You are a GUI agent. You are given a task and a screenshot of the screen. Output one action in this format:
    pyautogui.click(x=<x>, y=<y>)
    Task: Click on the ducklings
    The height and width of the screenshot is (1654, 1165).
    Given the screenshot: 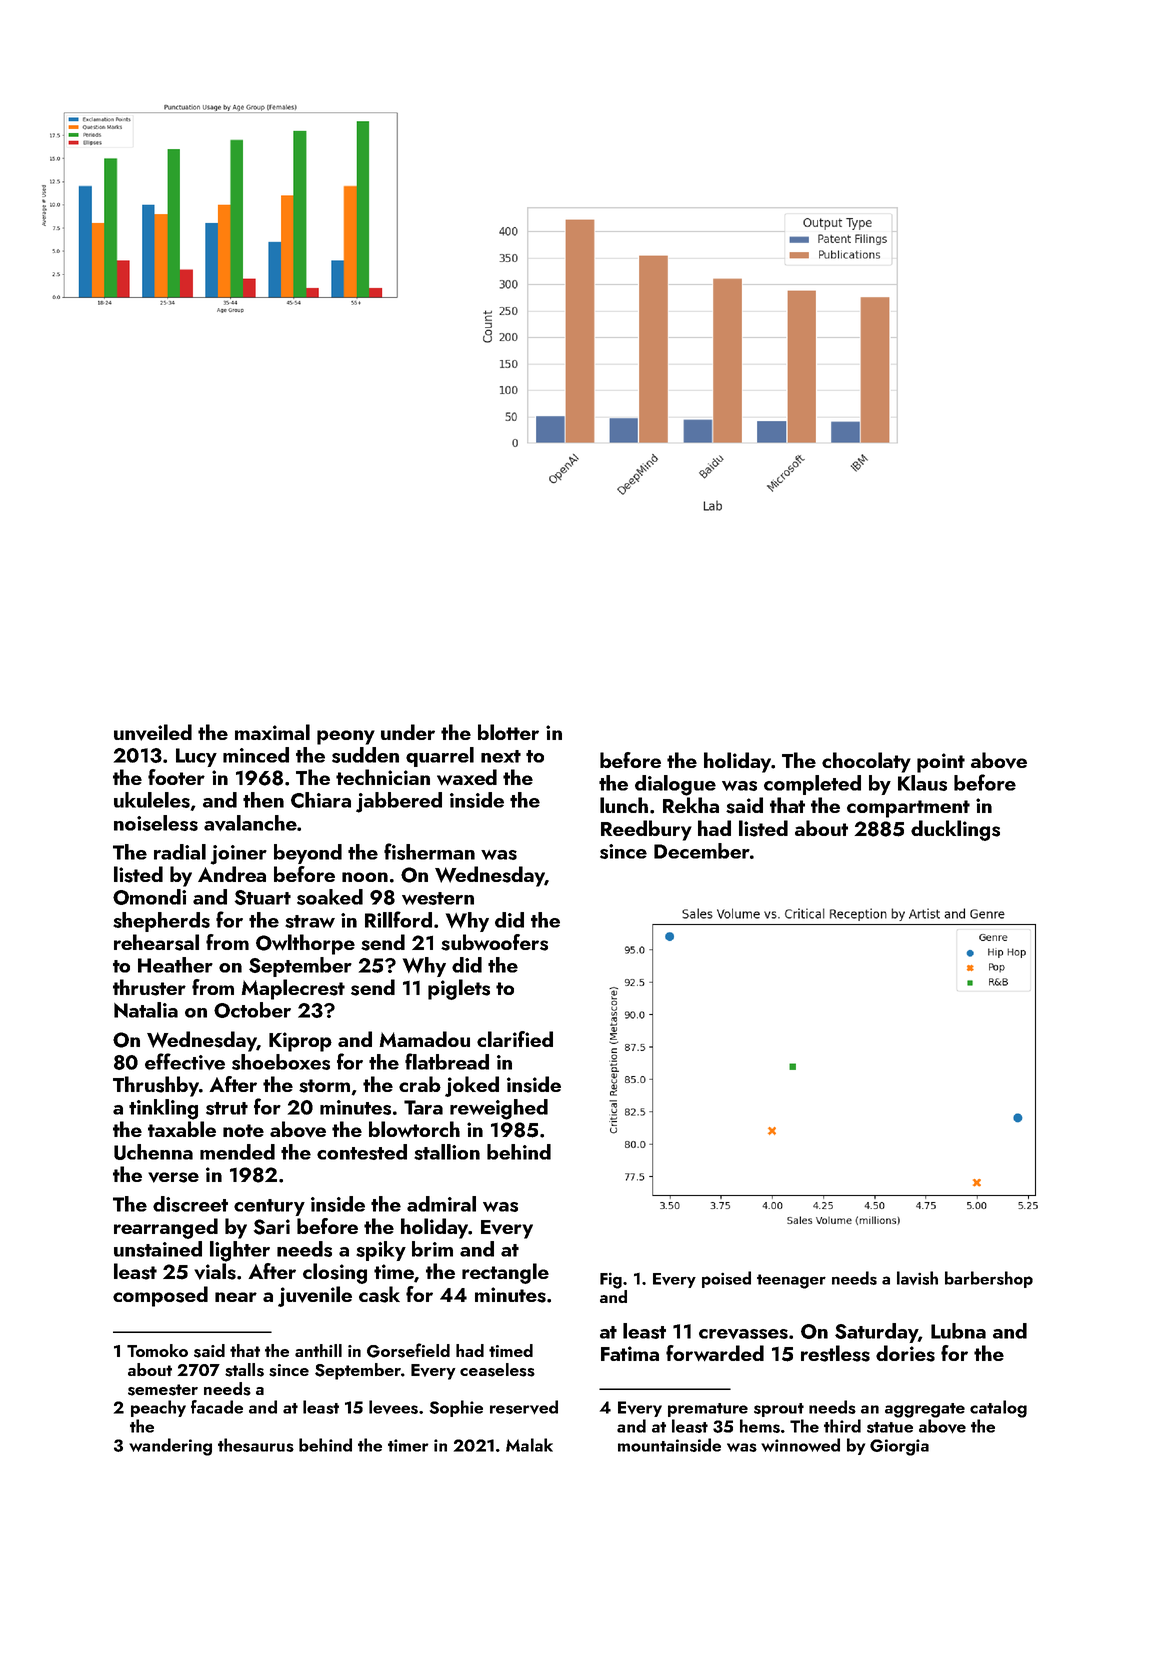 What is the action you would take?
    pyautogui.click(x=955, y=830)
